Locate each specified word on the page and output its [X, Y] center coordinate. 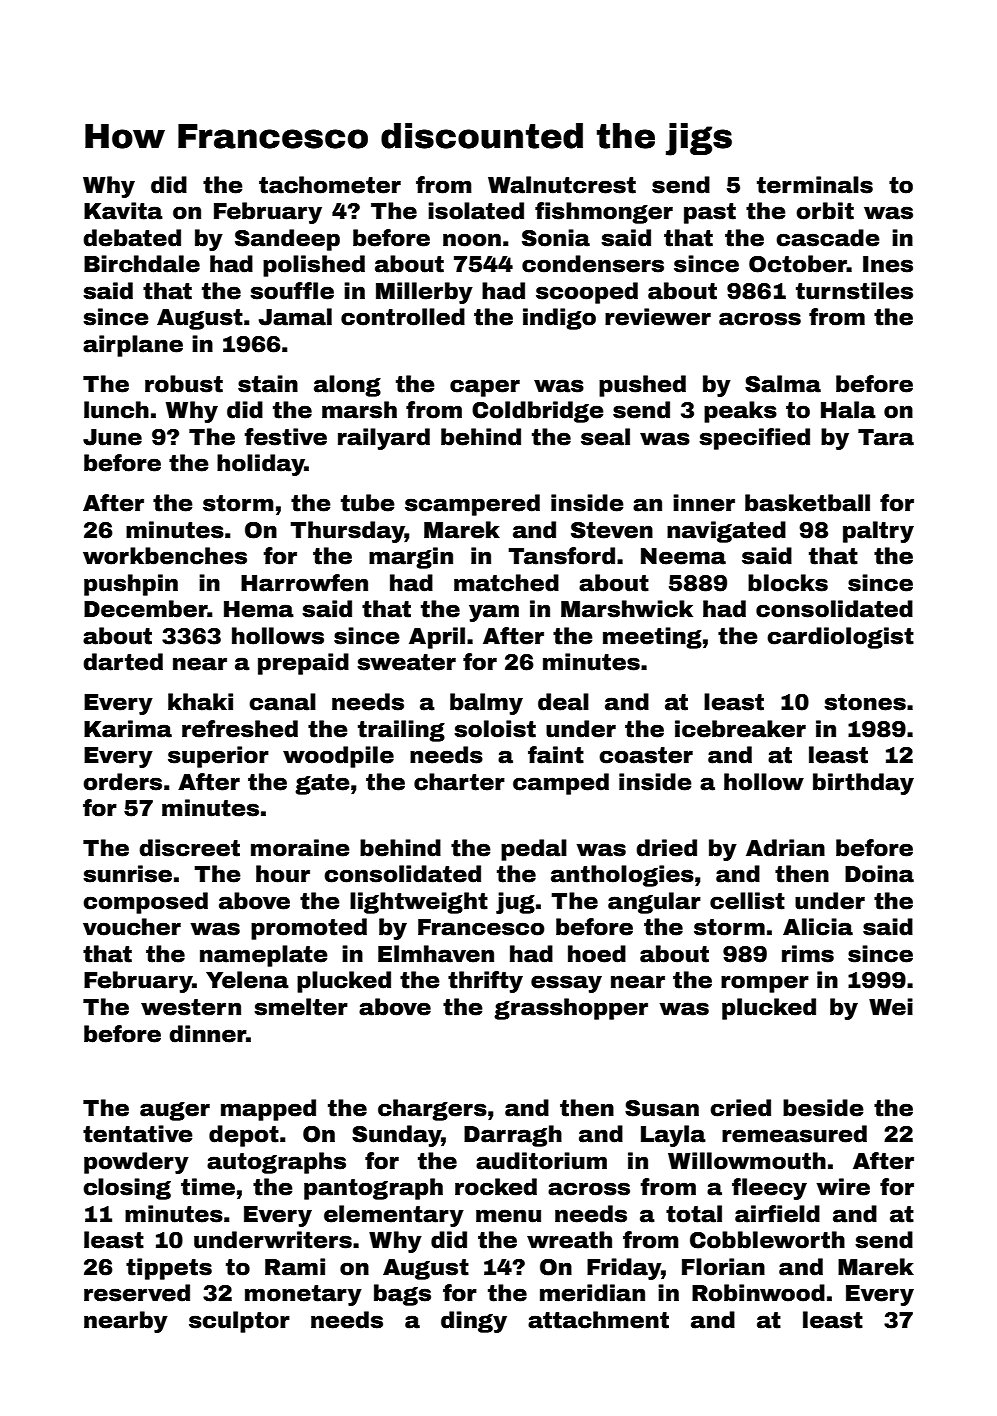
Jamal [295, 317]
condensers [593, 264]
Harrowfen [304, 583]
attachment [598, 1320]
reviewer [658, 317]
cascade [828, 238]
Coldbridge [538, 412]
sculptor [239, 1322]
